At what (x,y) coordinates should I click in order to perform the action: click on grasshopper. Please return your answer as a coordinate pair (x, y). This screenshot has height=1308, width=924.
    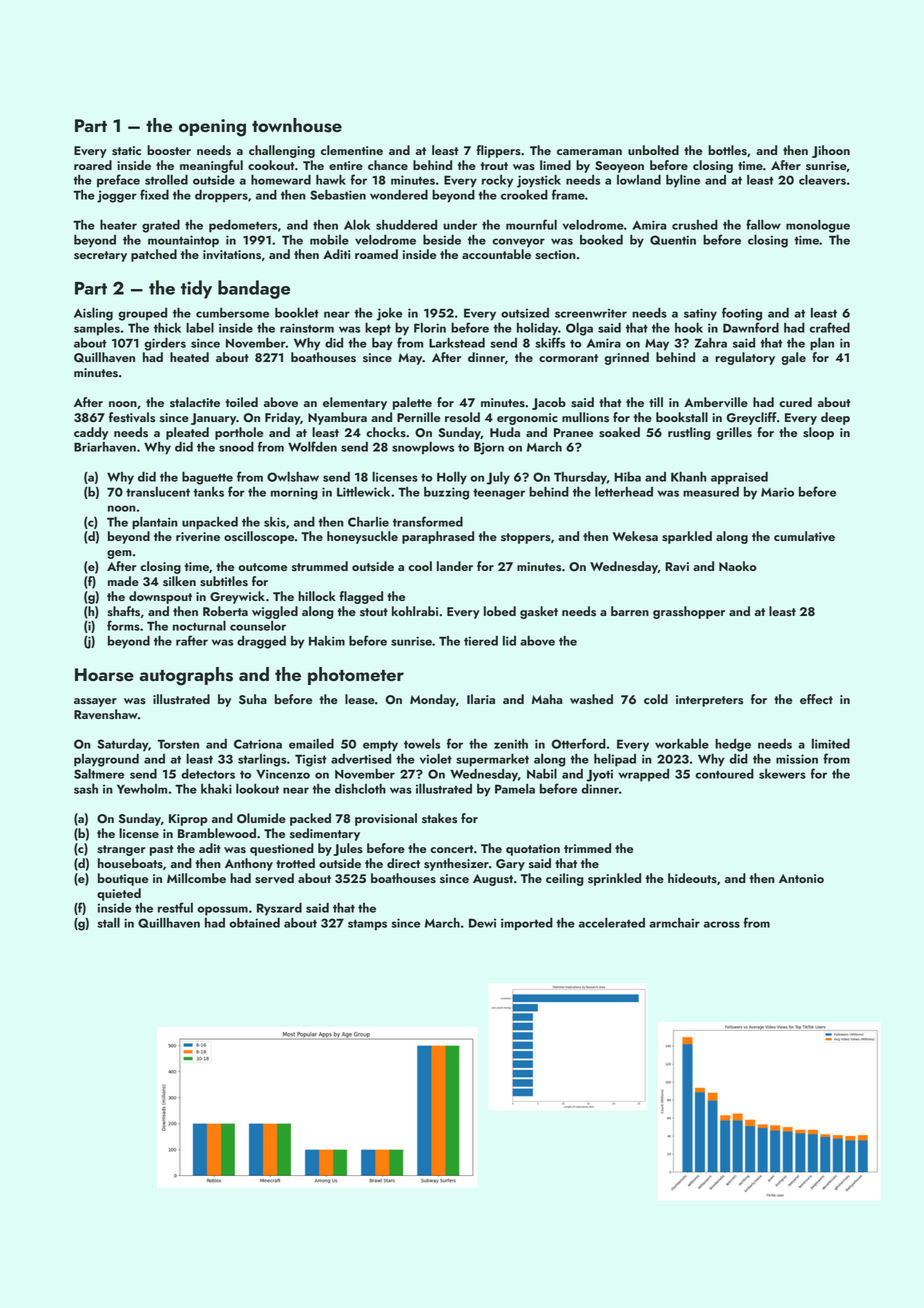
    Looking at the image, I should click on (689, 612).
